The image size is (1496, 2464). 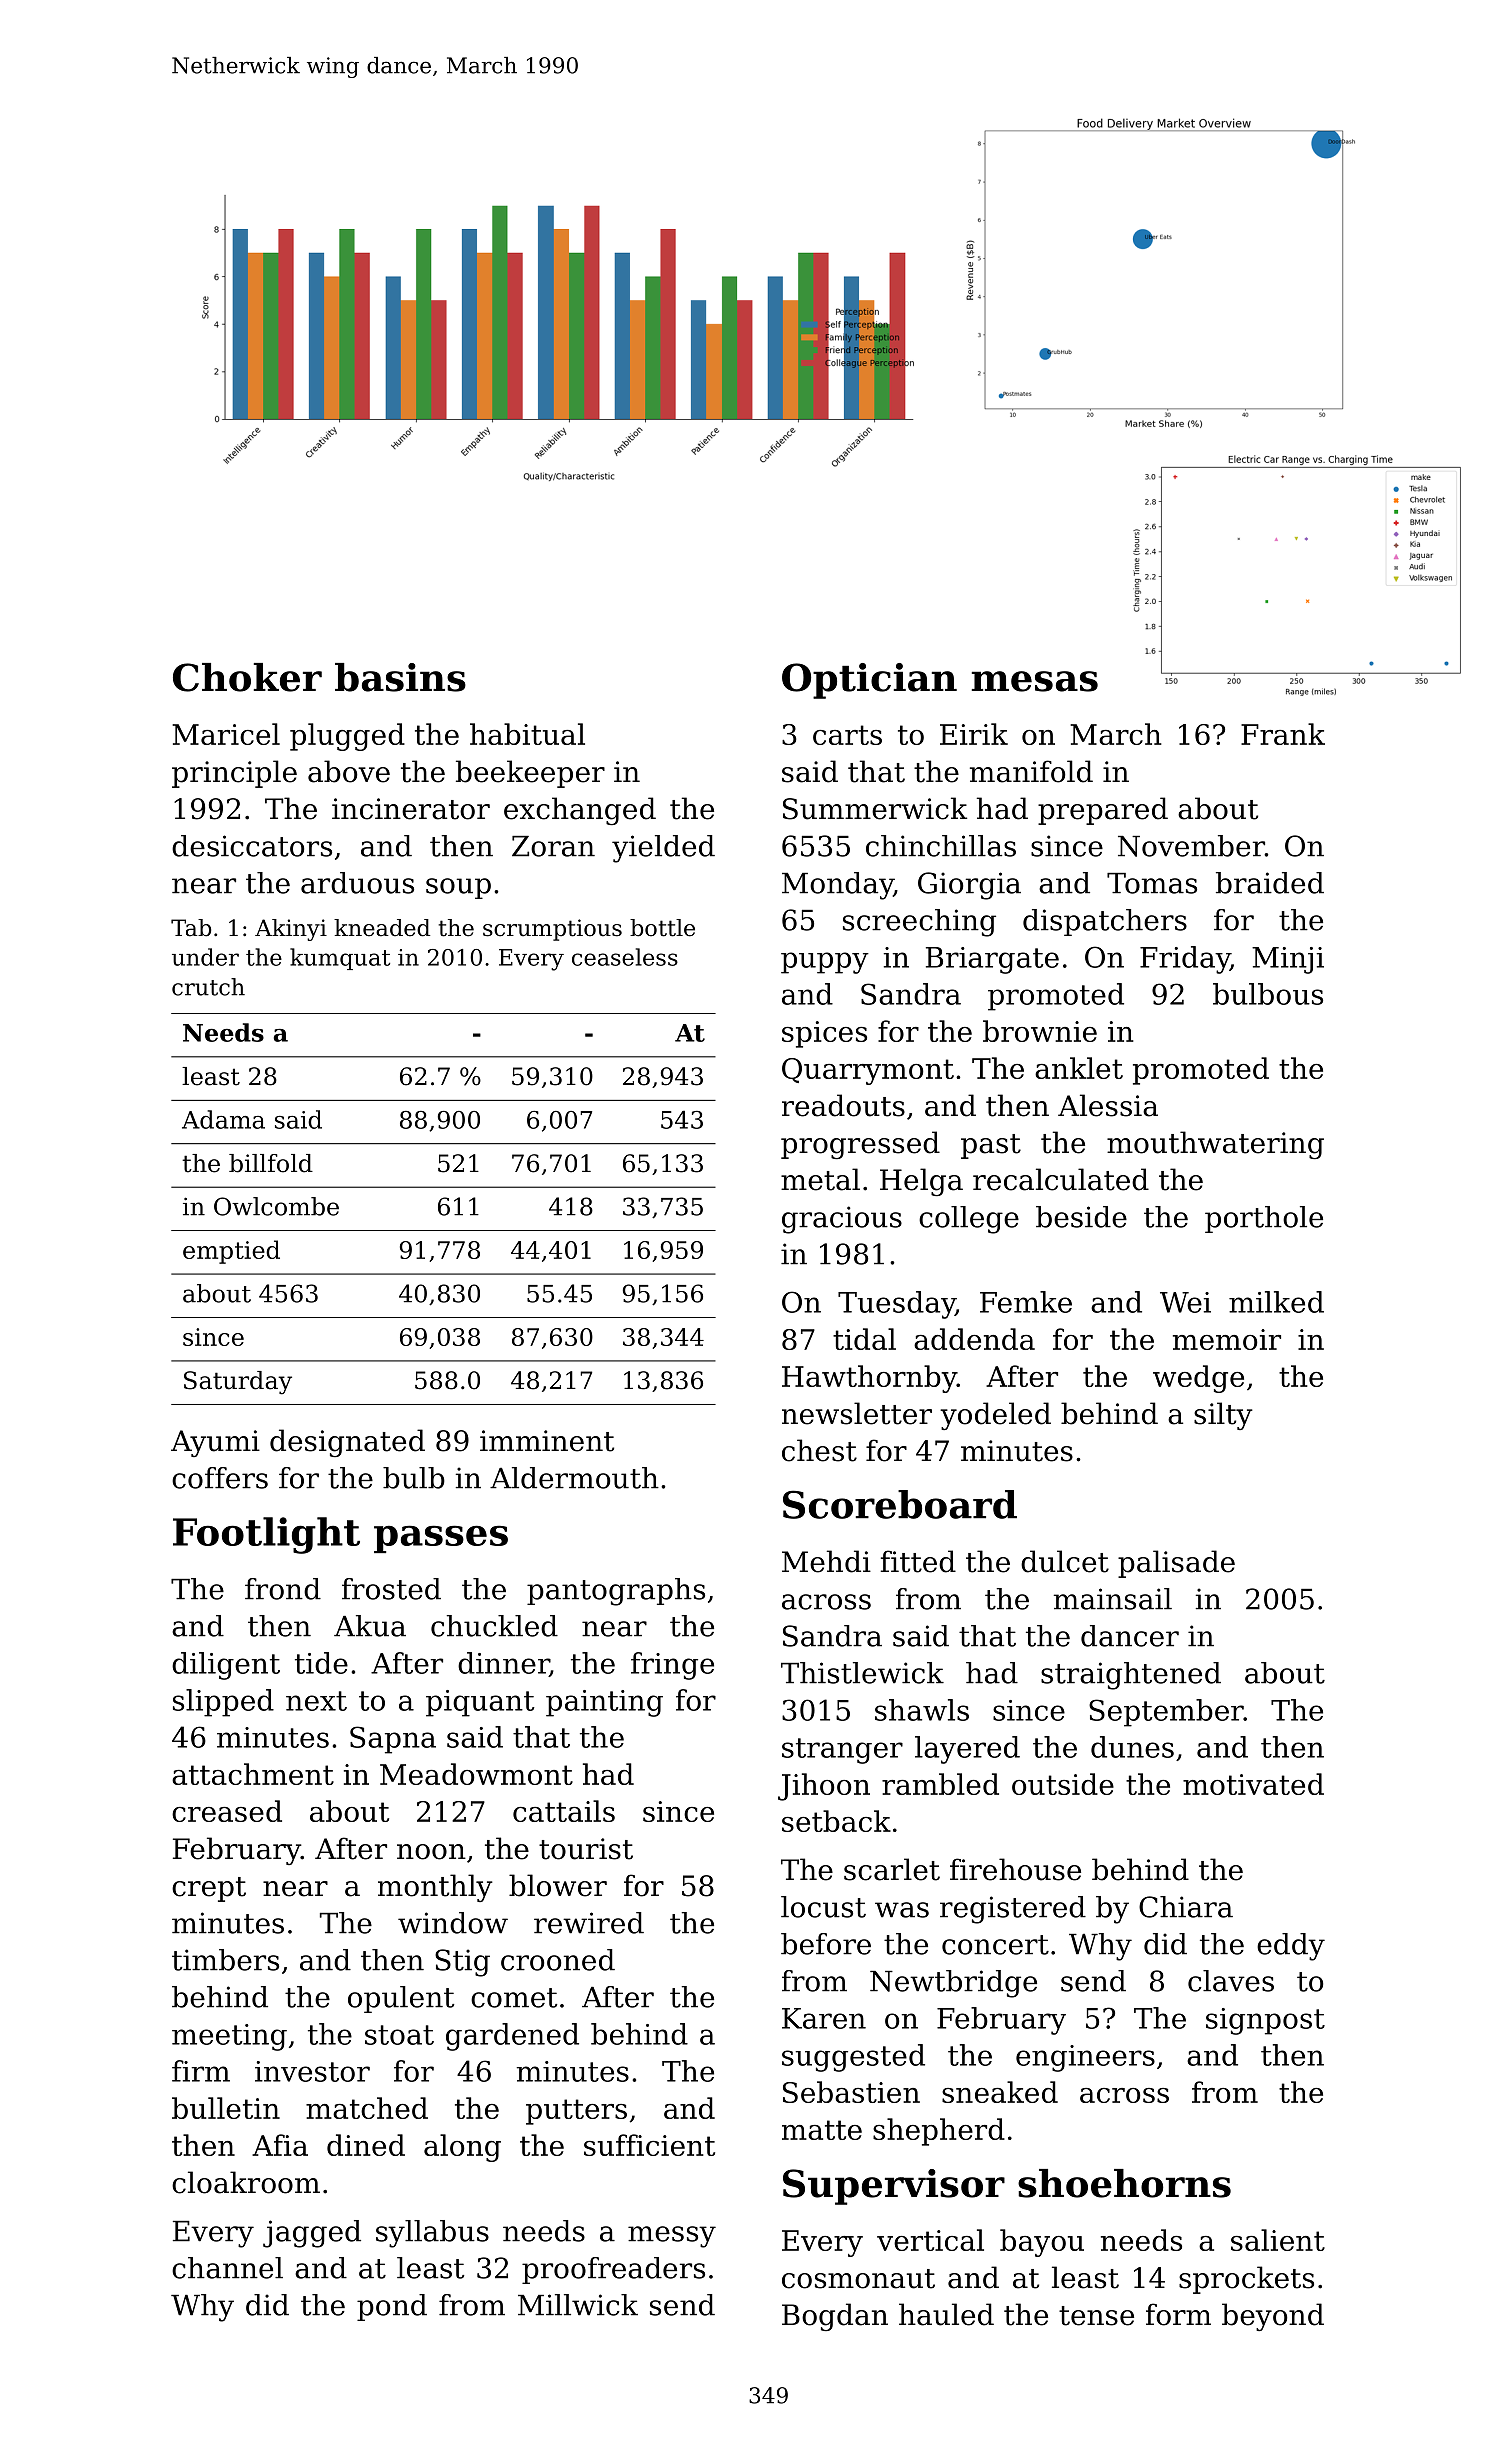 I want to click on yielded, so click(x=663, y=849).
